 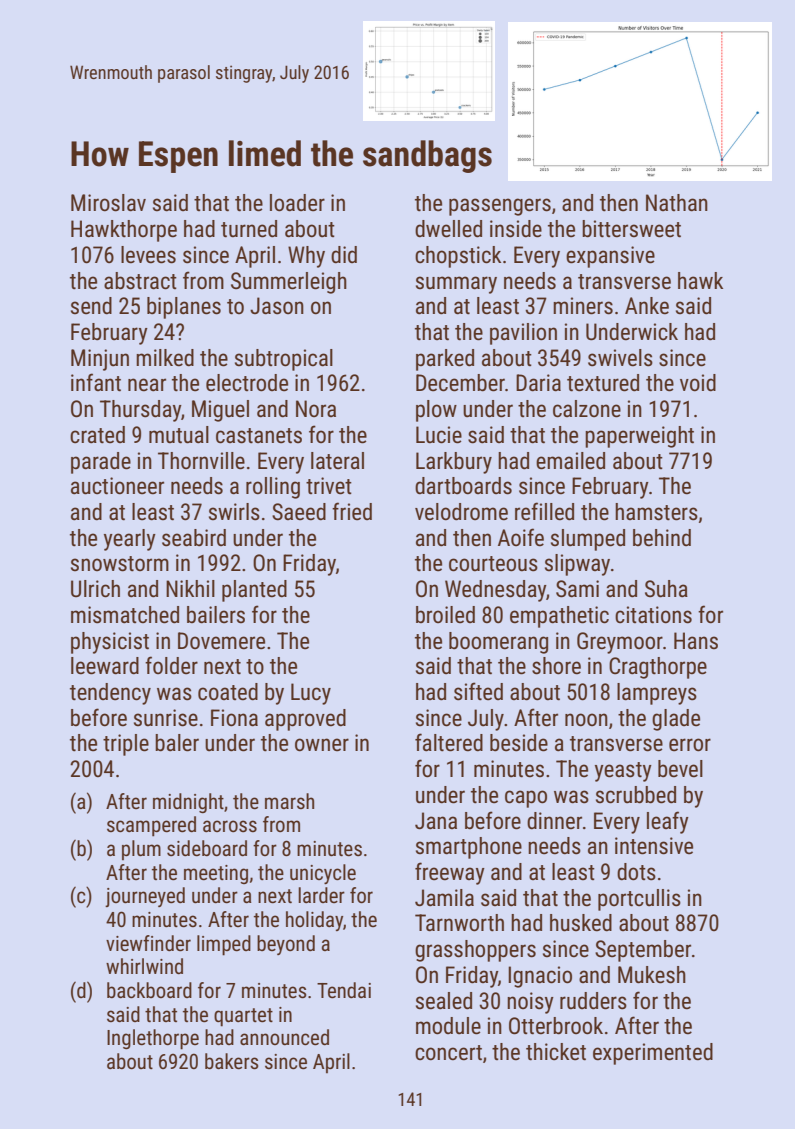 I want to click on bakers, so click(x=231, y=1061).
